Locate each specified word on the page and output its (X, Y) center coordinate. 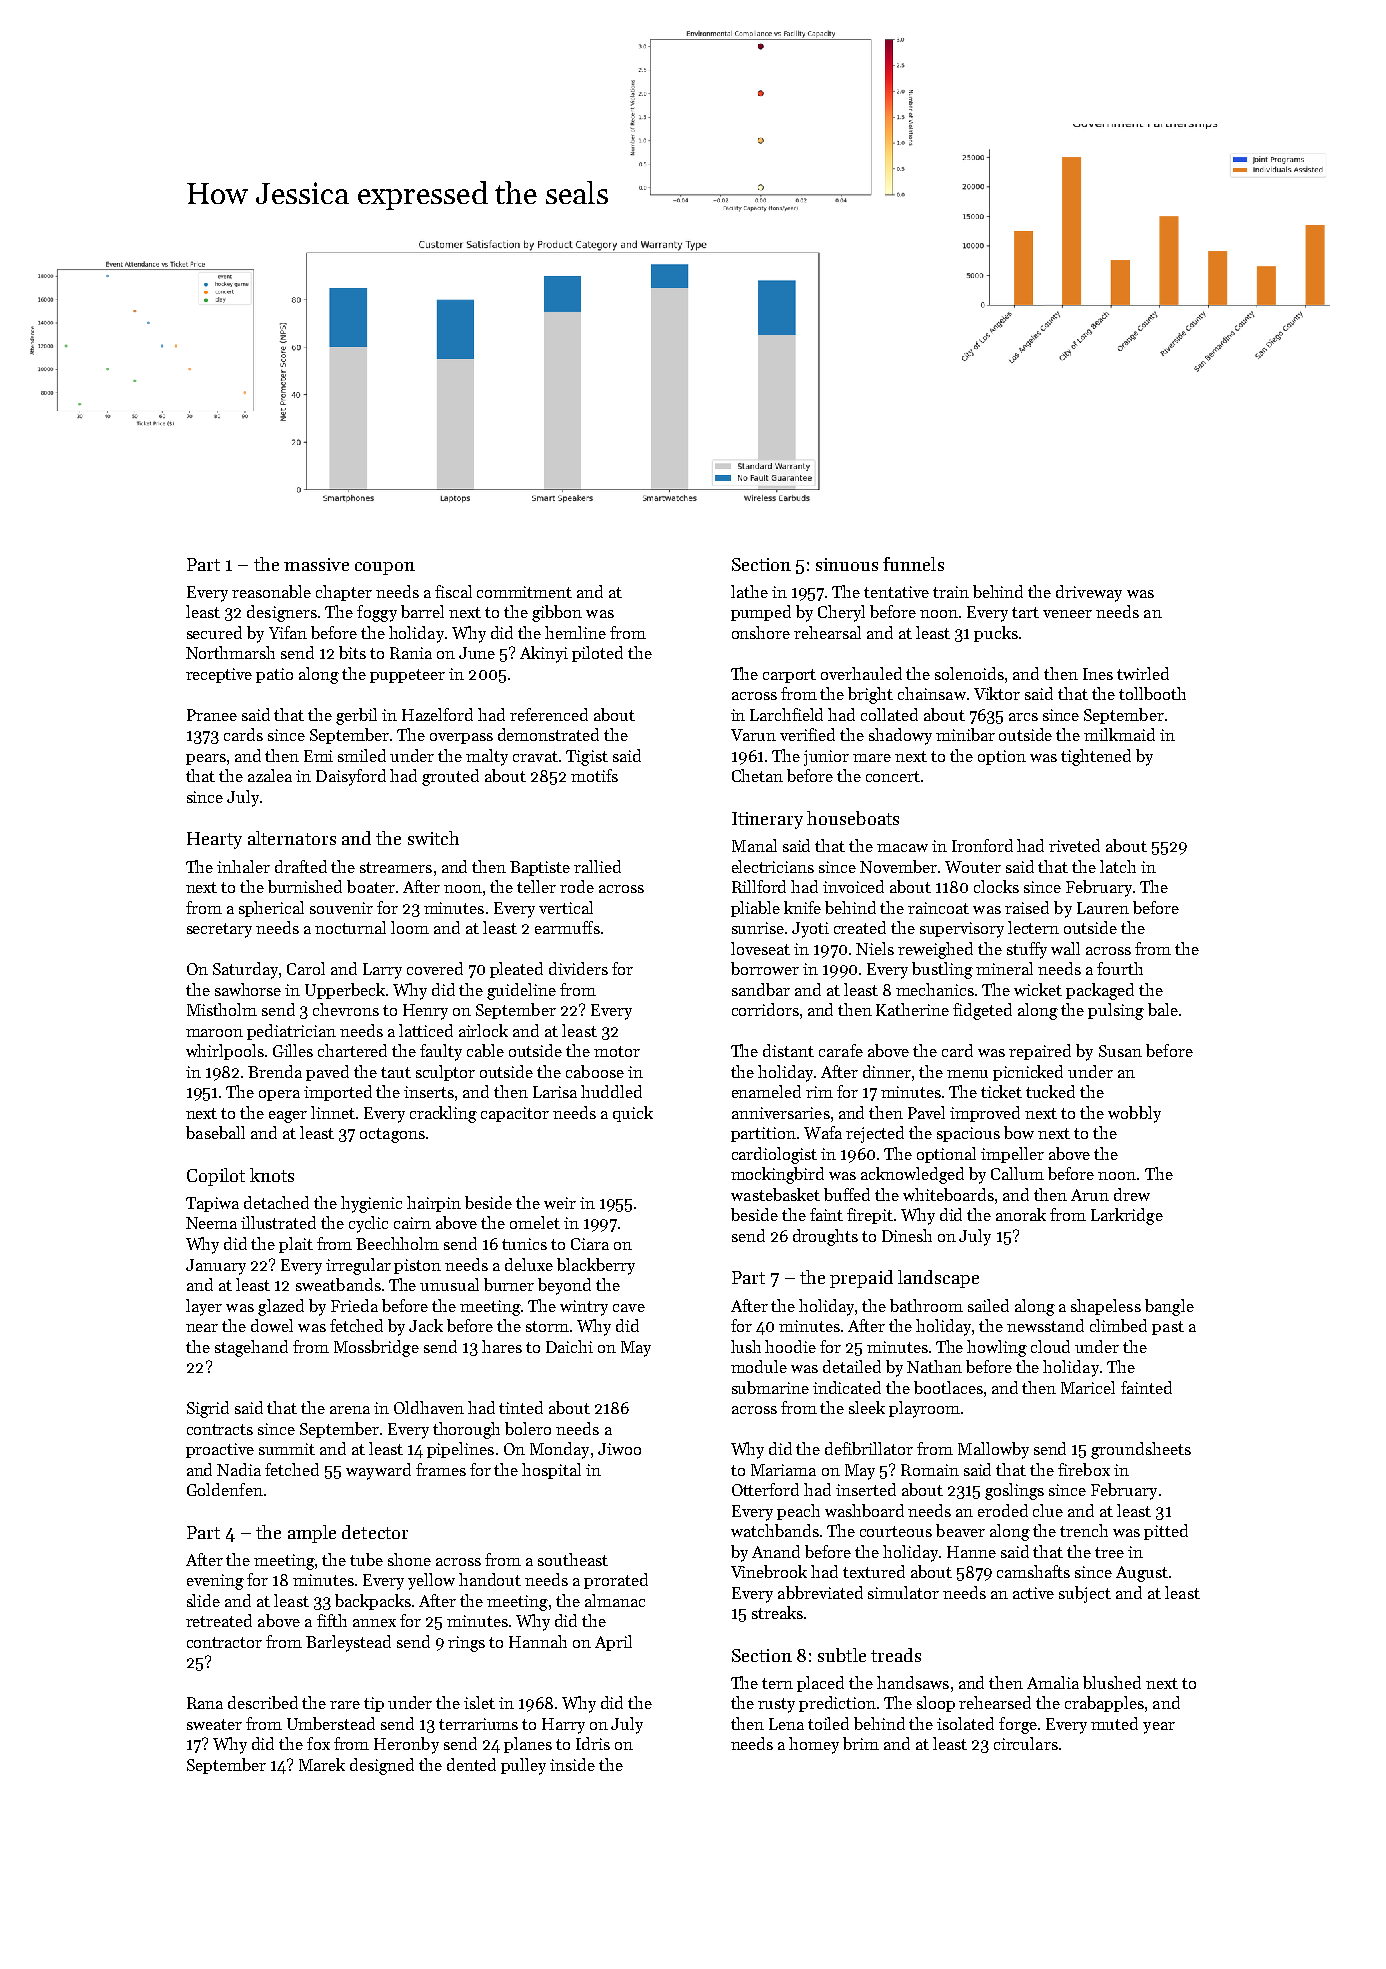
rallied (597, 866)
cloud (1050, 1346)
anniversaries (781, 1113)
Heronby (406, 1745)
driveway (1089, 593)
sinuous (847, 564)
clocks (996, 886)
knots (272, 1175)
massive (316, 564)
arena (350, 1410)
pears (206, 759)
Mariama (783, 1470)
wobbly (1134, 1114)
